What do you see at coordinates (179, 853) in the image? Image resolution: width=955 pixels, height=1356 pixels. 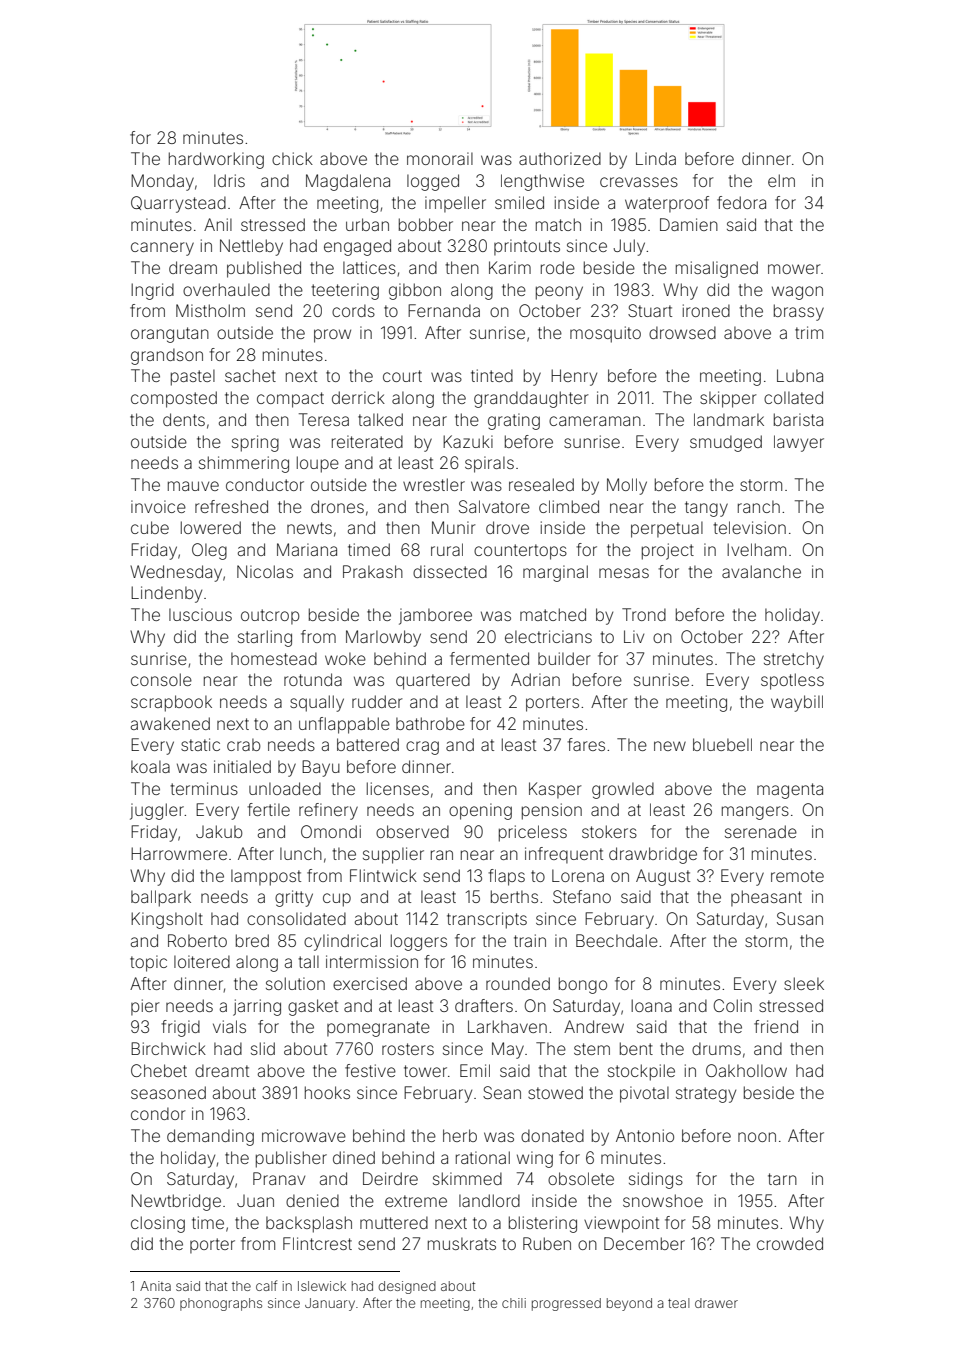 I see `Harrowmere` at bounding box center [179, 853].
